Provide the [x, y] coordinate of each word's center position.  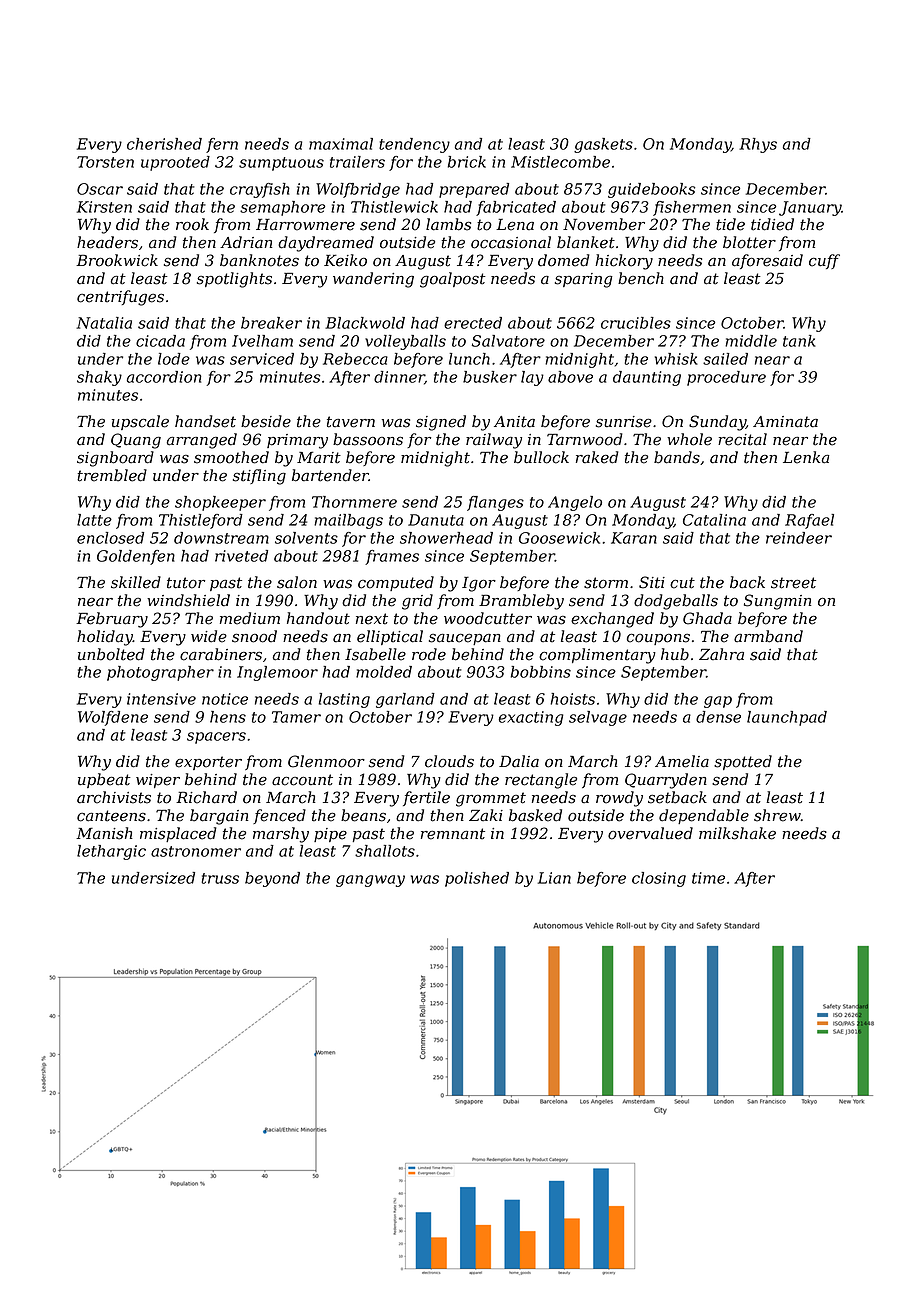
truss [220, 878]
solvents [306, 538]
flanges [495, 503]
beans [363, 815]
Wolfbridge [358, 190]
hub [675, 654]
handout [318, 618]
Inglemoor [277, 673]
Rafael [809, 521]
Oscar [100, 189]
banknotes [259, 260]
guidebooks [652, 190]
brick [467, 162]
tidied [772, 224]
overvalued [650, 833]
